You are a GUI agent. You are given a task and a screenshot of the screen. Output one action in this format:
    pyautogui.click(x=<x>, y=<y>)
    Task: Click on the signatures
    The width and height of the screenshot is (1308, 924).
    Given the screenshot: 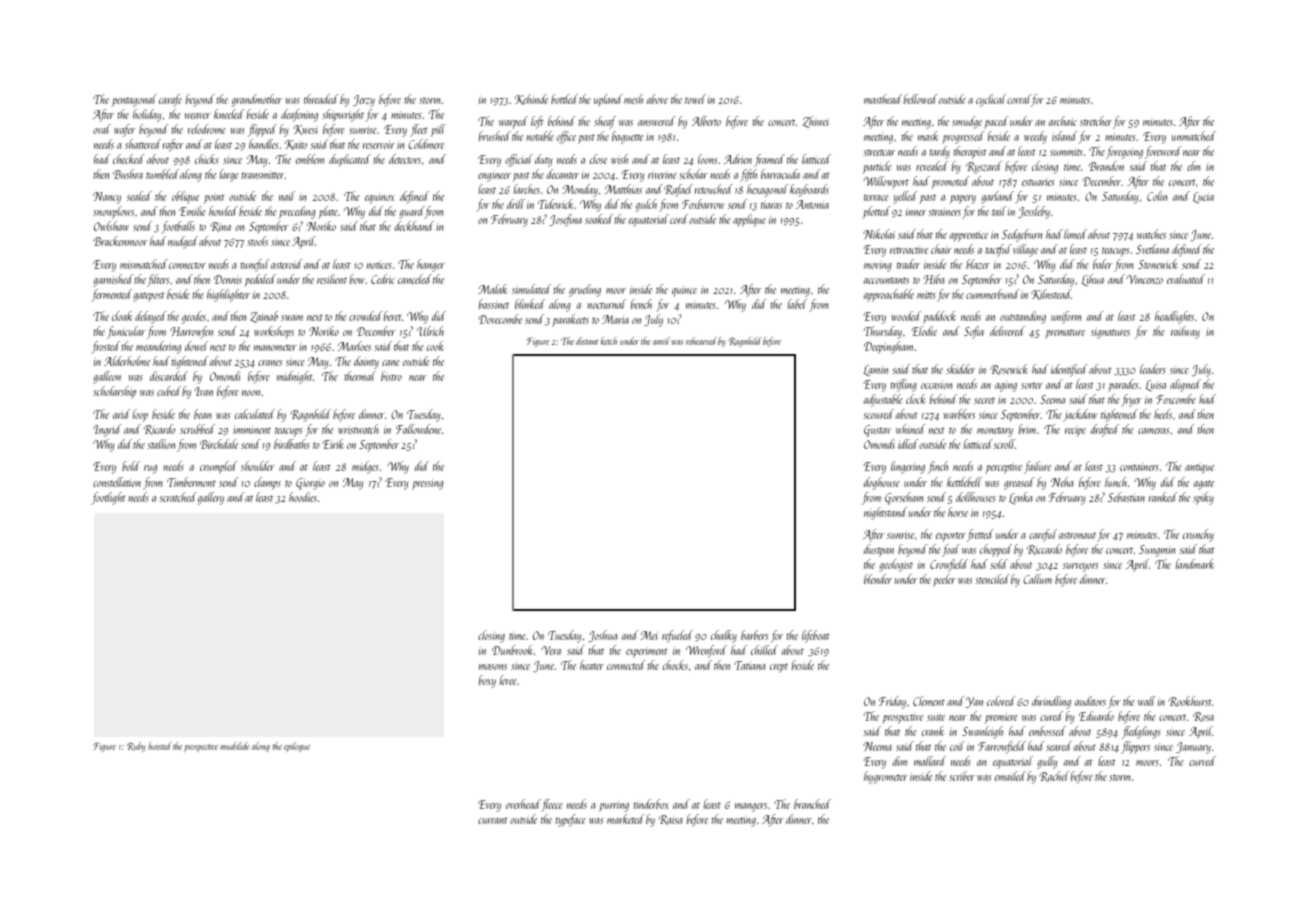 What is the action you would take?
    pyautogui.click(x=1110, y=333)
